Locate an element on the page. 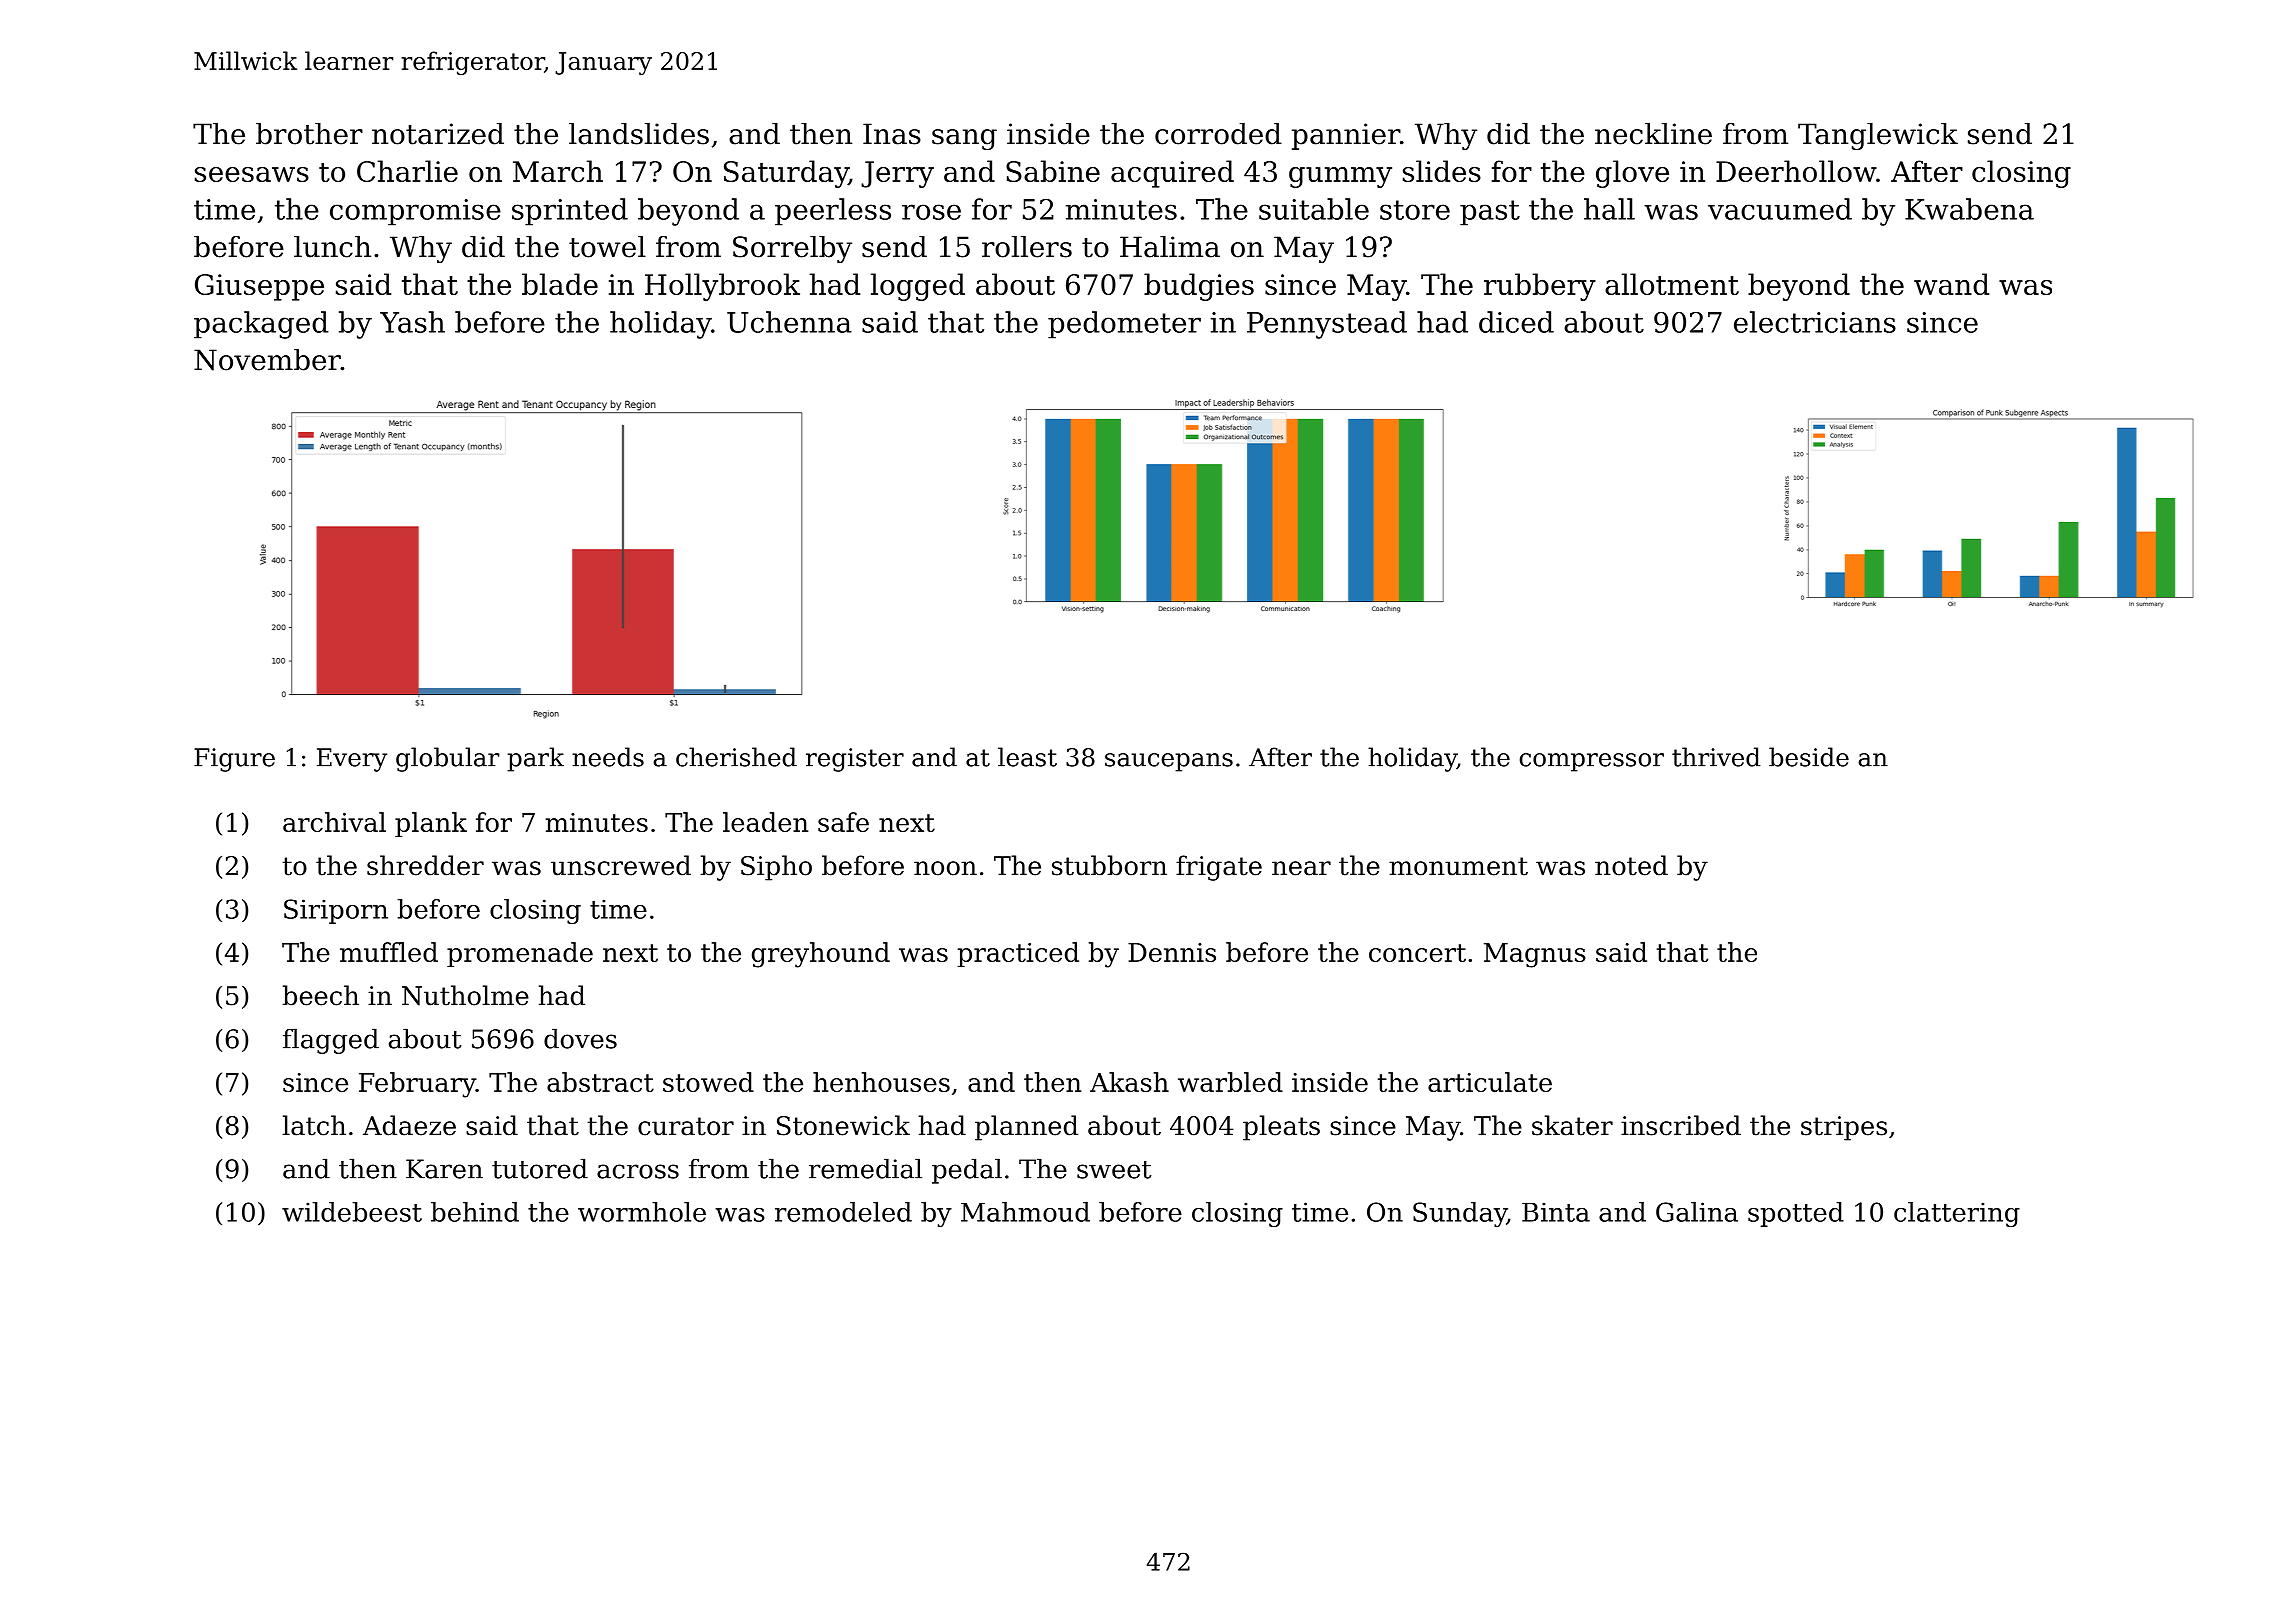  stubborn is located at coordinates (1109, 865).
